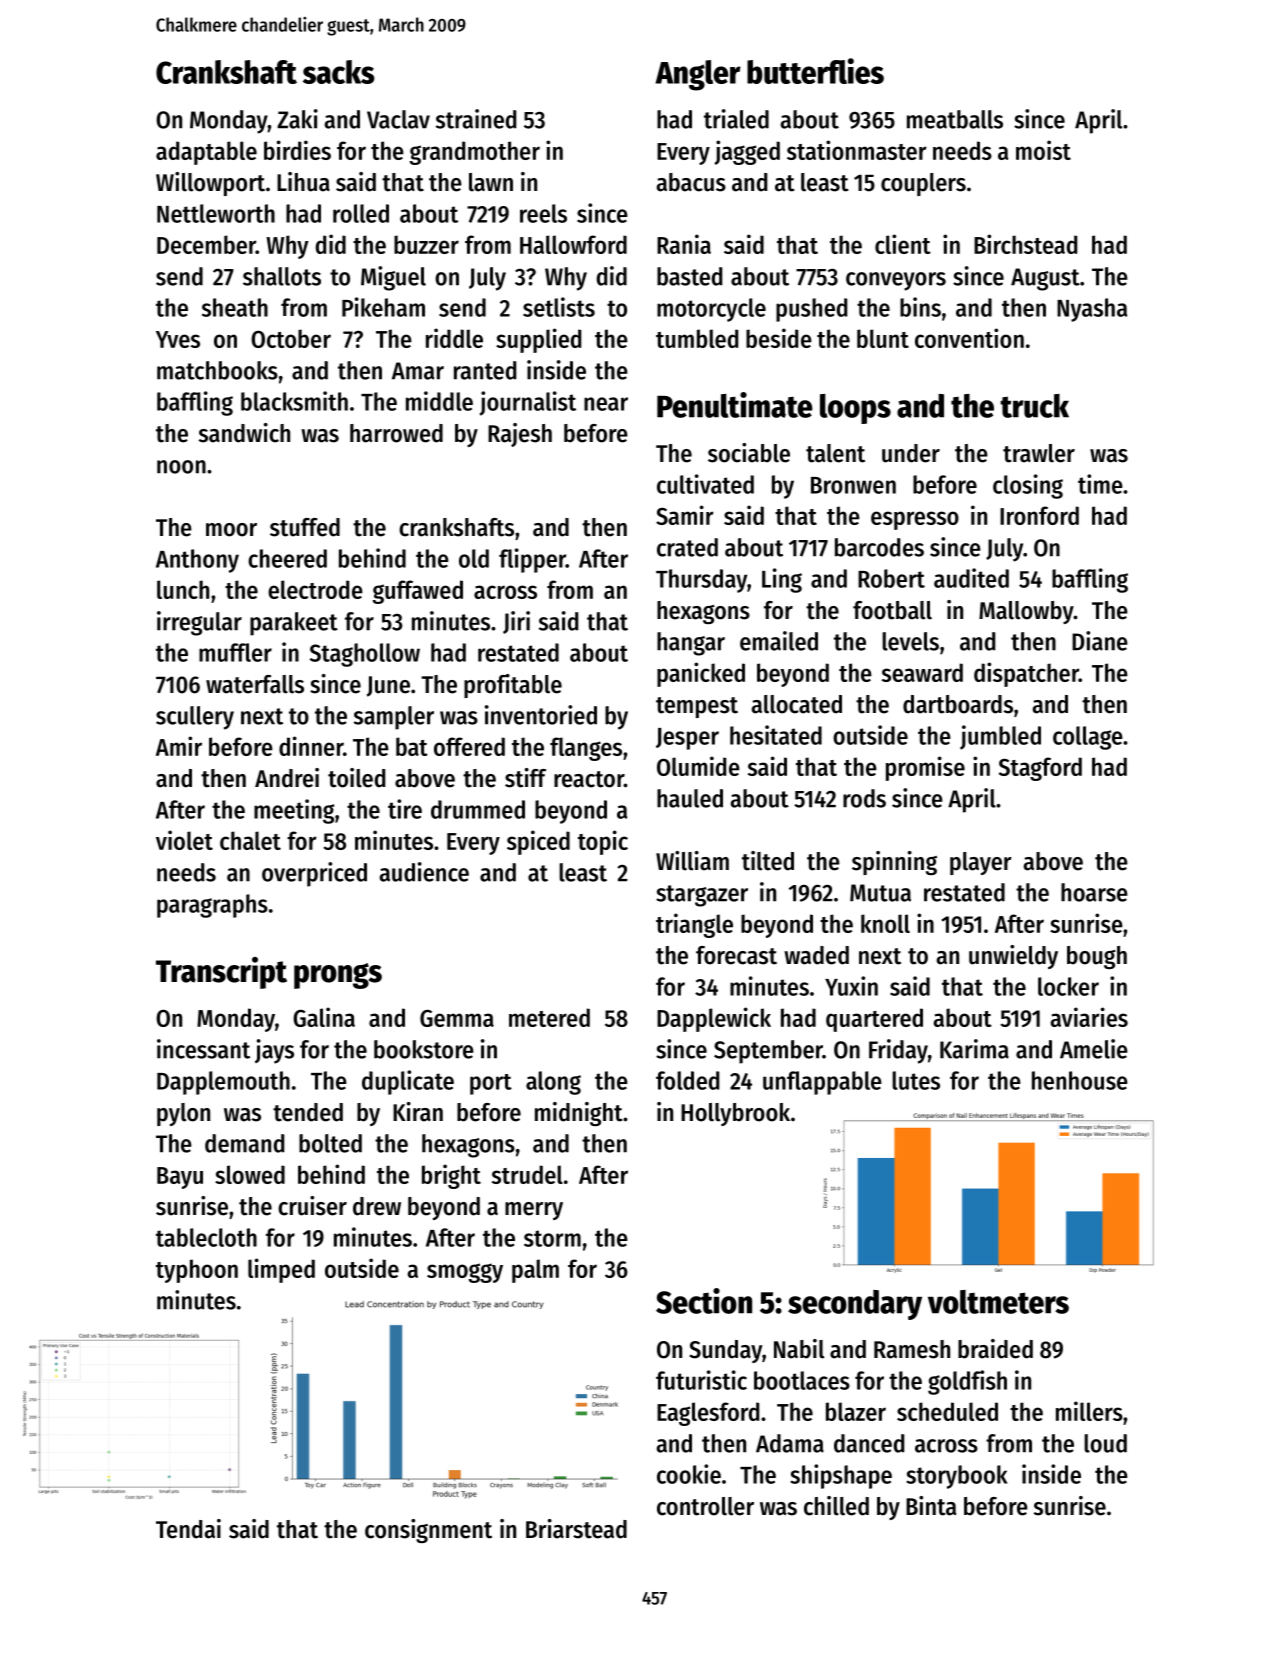 The image size is (1284, 1662). Describe the element at coordinates (405, 809) in the image. I see `tire` at that location.
